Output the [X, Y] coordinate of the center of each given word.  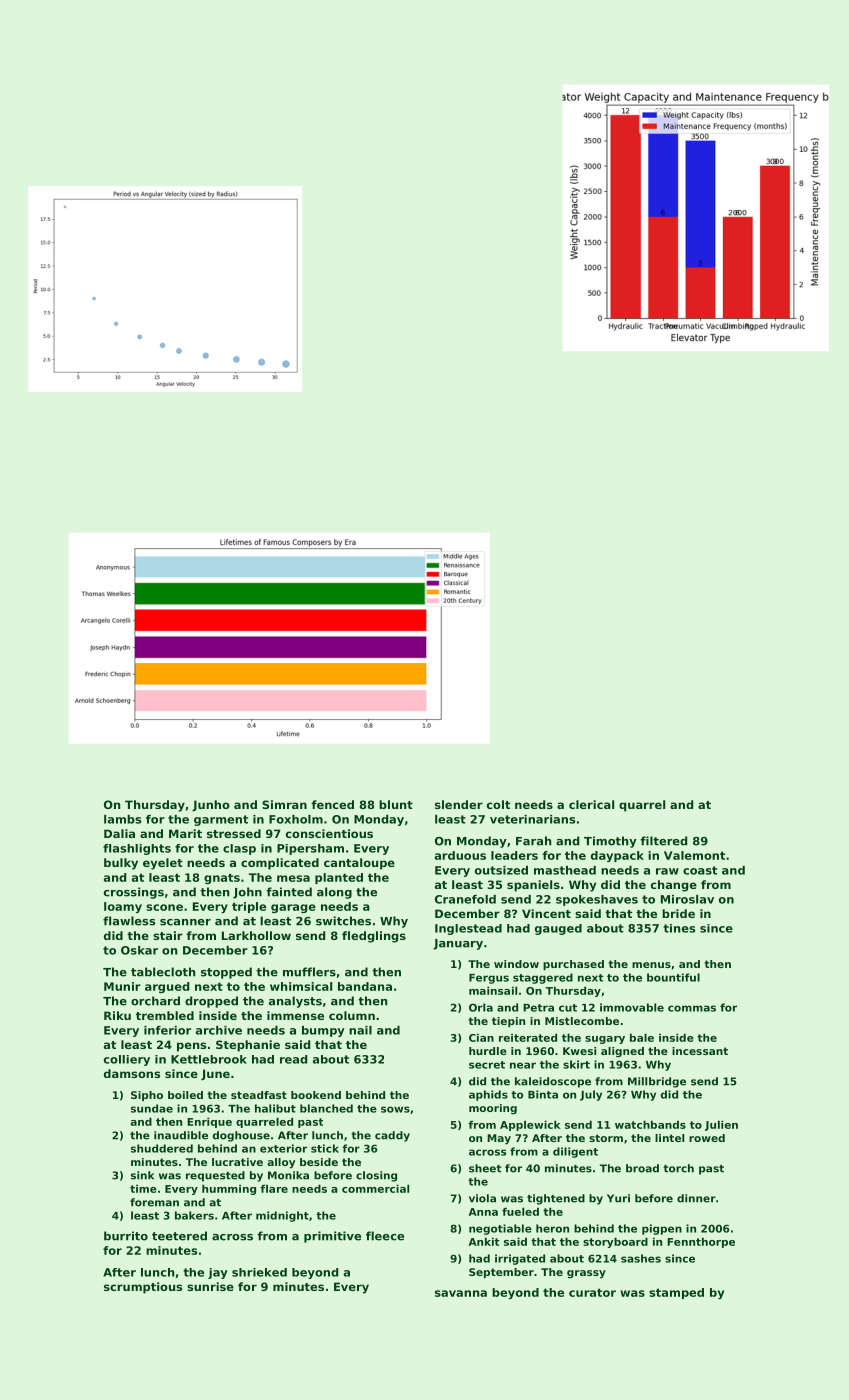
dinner [696, 1198]
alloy [281, 1163]
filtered [663, 841]
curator [592, 1292]
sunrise [210, 1286]
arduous [460, 855]
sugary [605, 1040]
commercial [375, 1188]
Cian [481, 1037]
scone [164, 907]
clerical [591, 804]
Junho [211, 805]
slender [459, 804]
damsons [132, 1073]
